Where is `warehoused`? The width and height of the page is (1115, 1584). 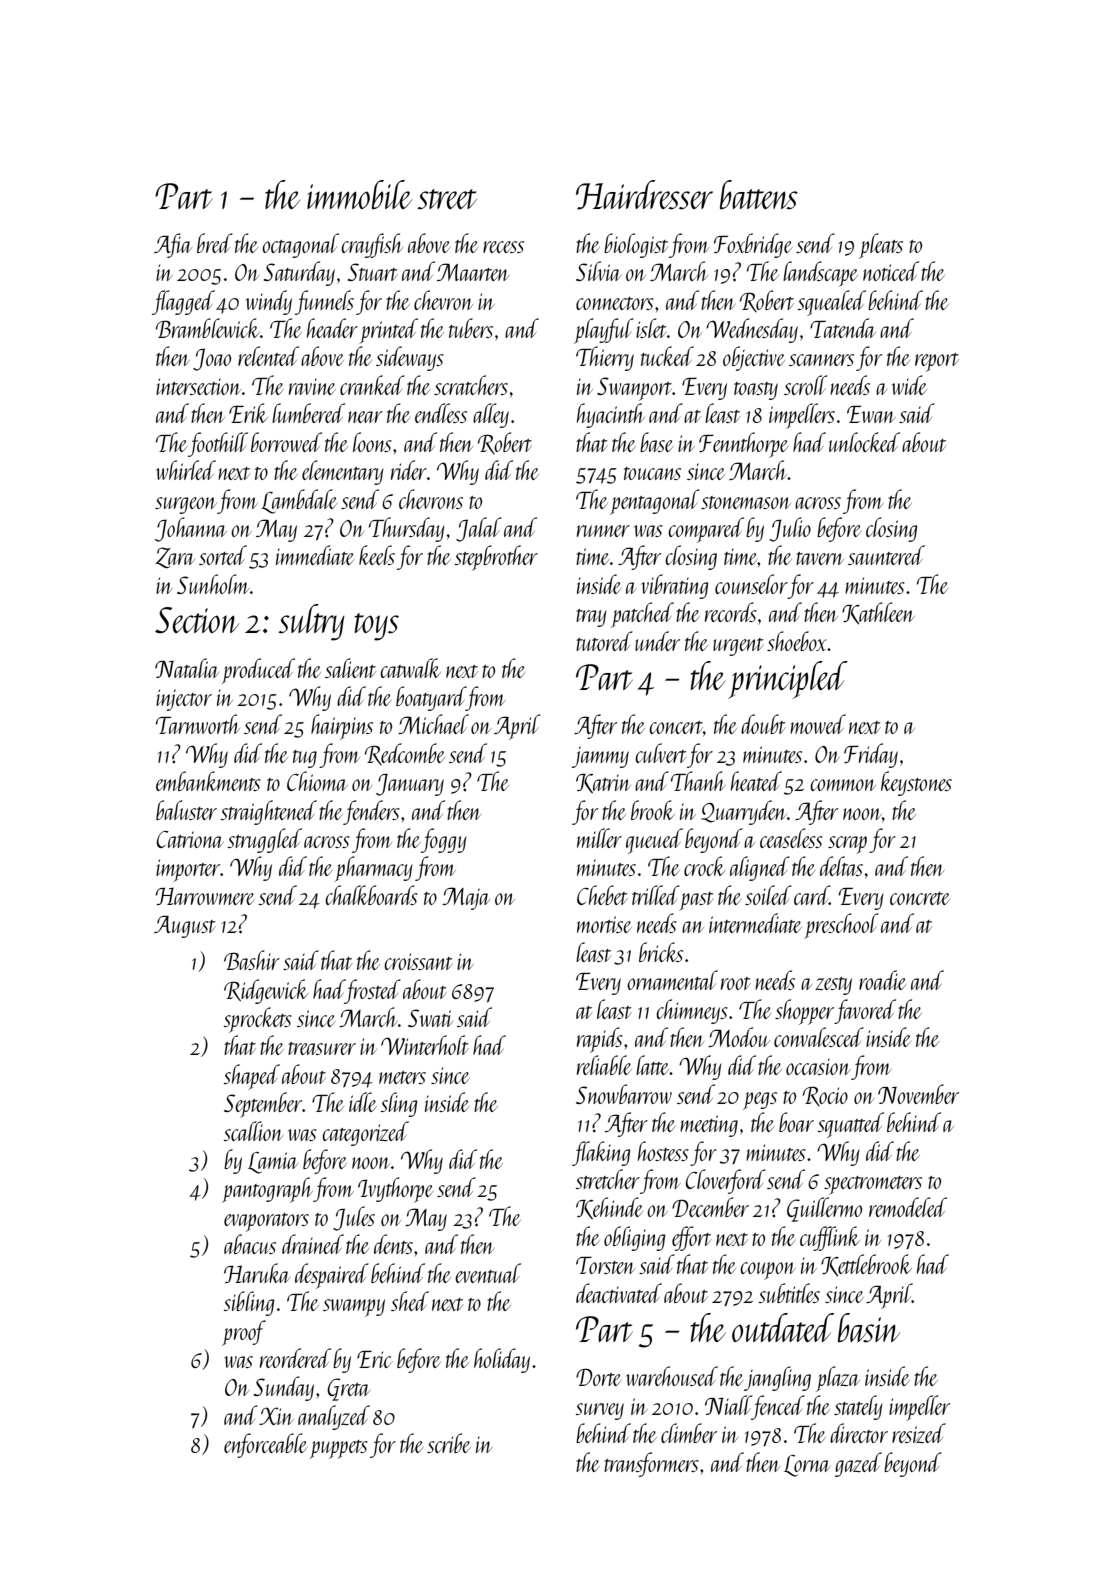 warehoused is located at coordinates (672, 1376).
